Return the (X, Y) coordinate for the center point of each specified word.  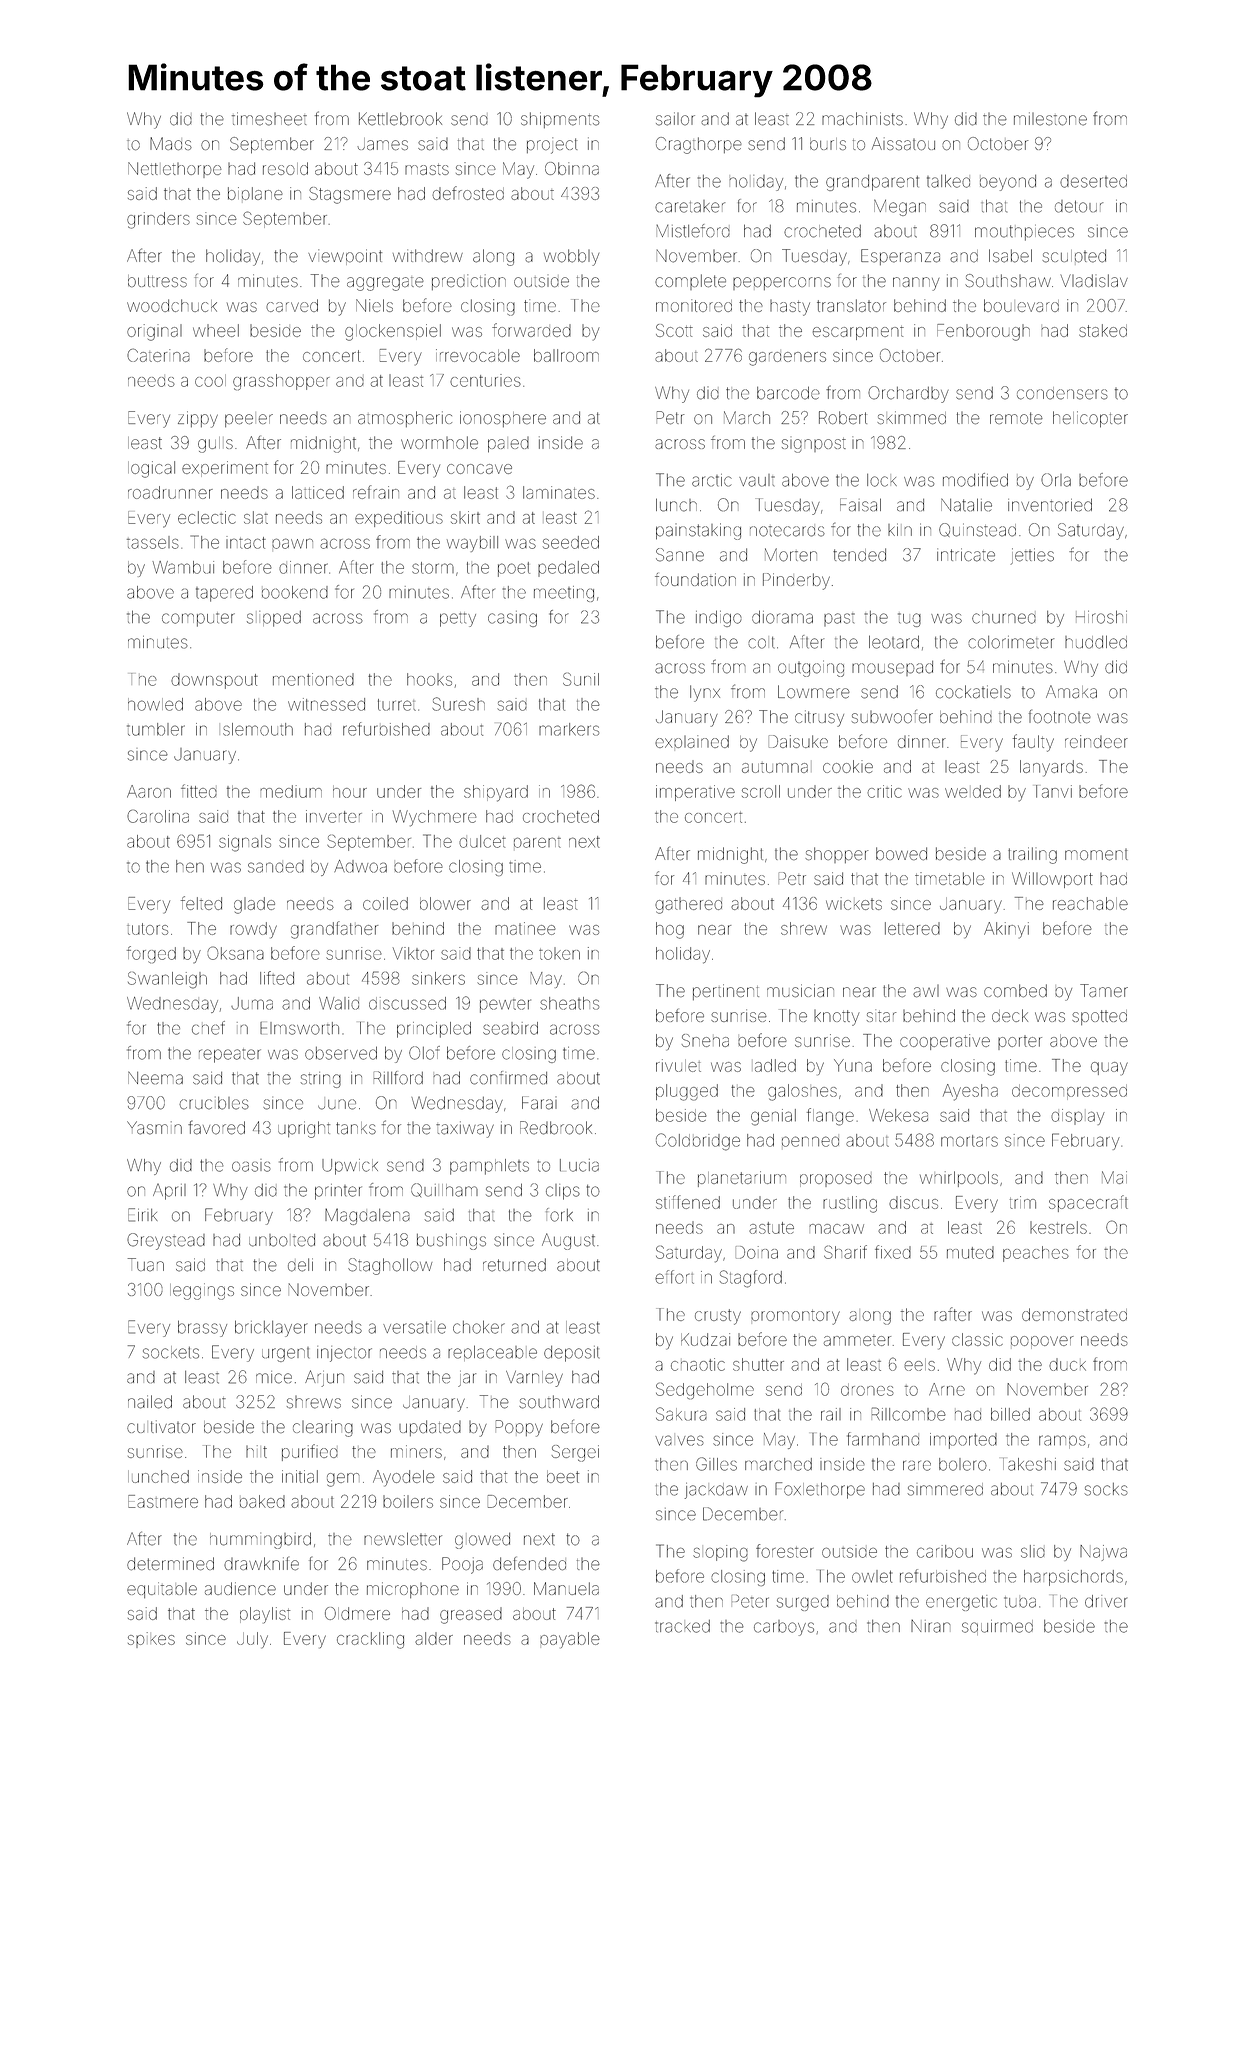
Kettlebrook (400, 119)
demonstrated (1074, 1314)
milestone (1050, 119)
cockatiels (973, 692)
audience (240, 1588)
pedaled (568, 569)
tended (859, 555)
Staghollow (390, 1266)
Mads (171, 143)
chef (208, 1028)
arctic (712, 480)
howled (155, 704)
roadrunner (170, 492)
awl (926, 991)
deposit (571, 1354)
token (559, 953)
